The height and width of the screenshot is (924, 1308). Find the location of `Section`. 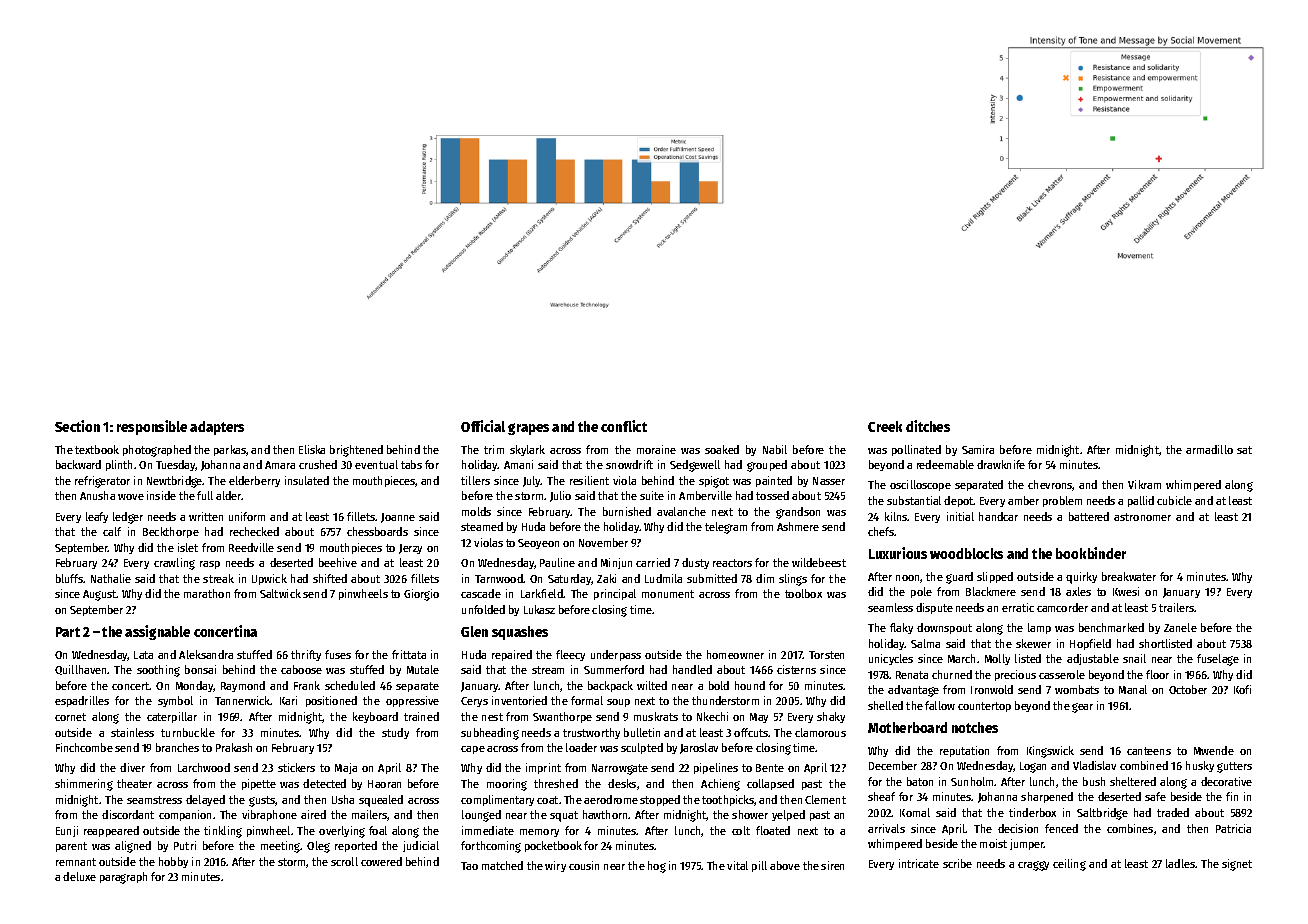

Section is located at coordinates (77, 426).
